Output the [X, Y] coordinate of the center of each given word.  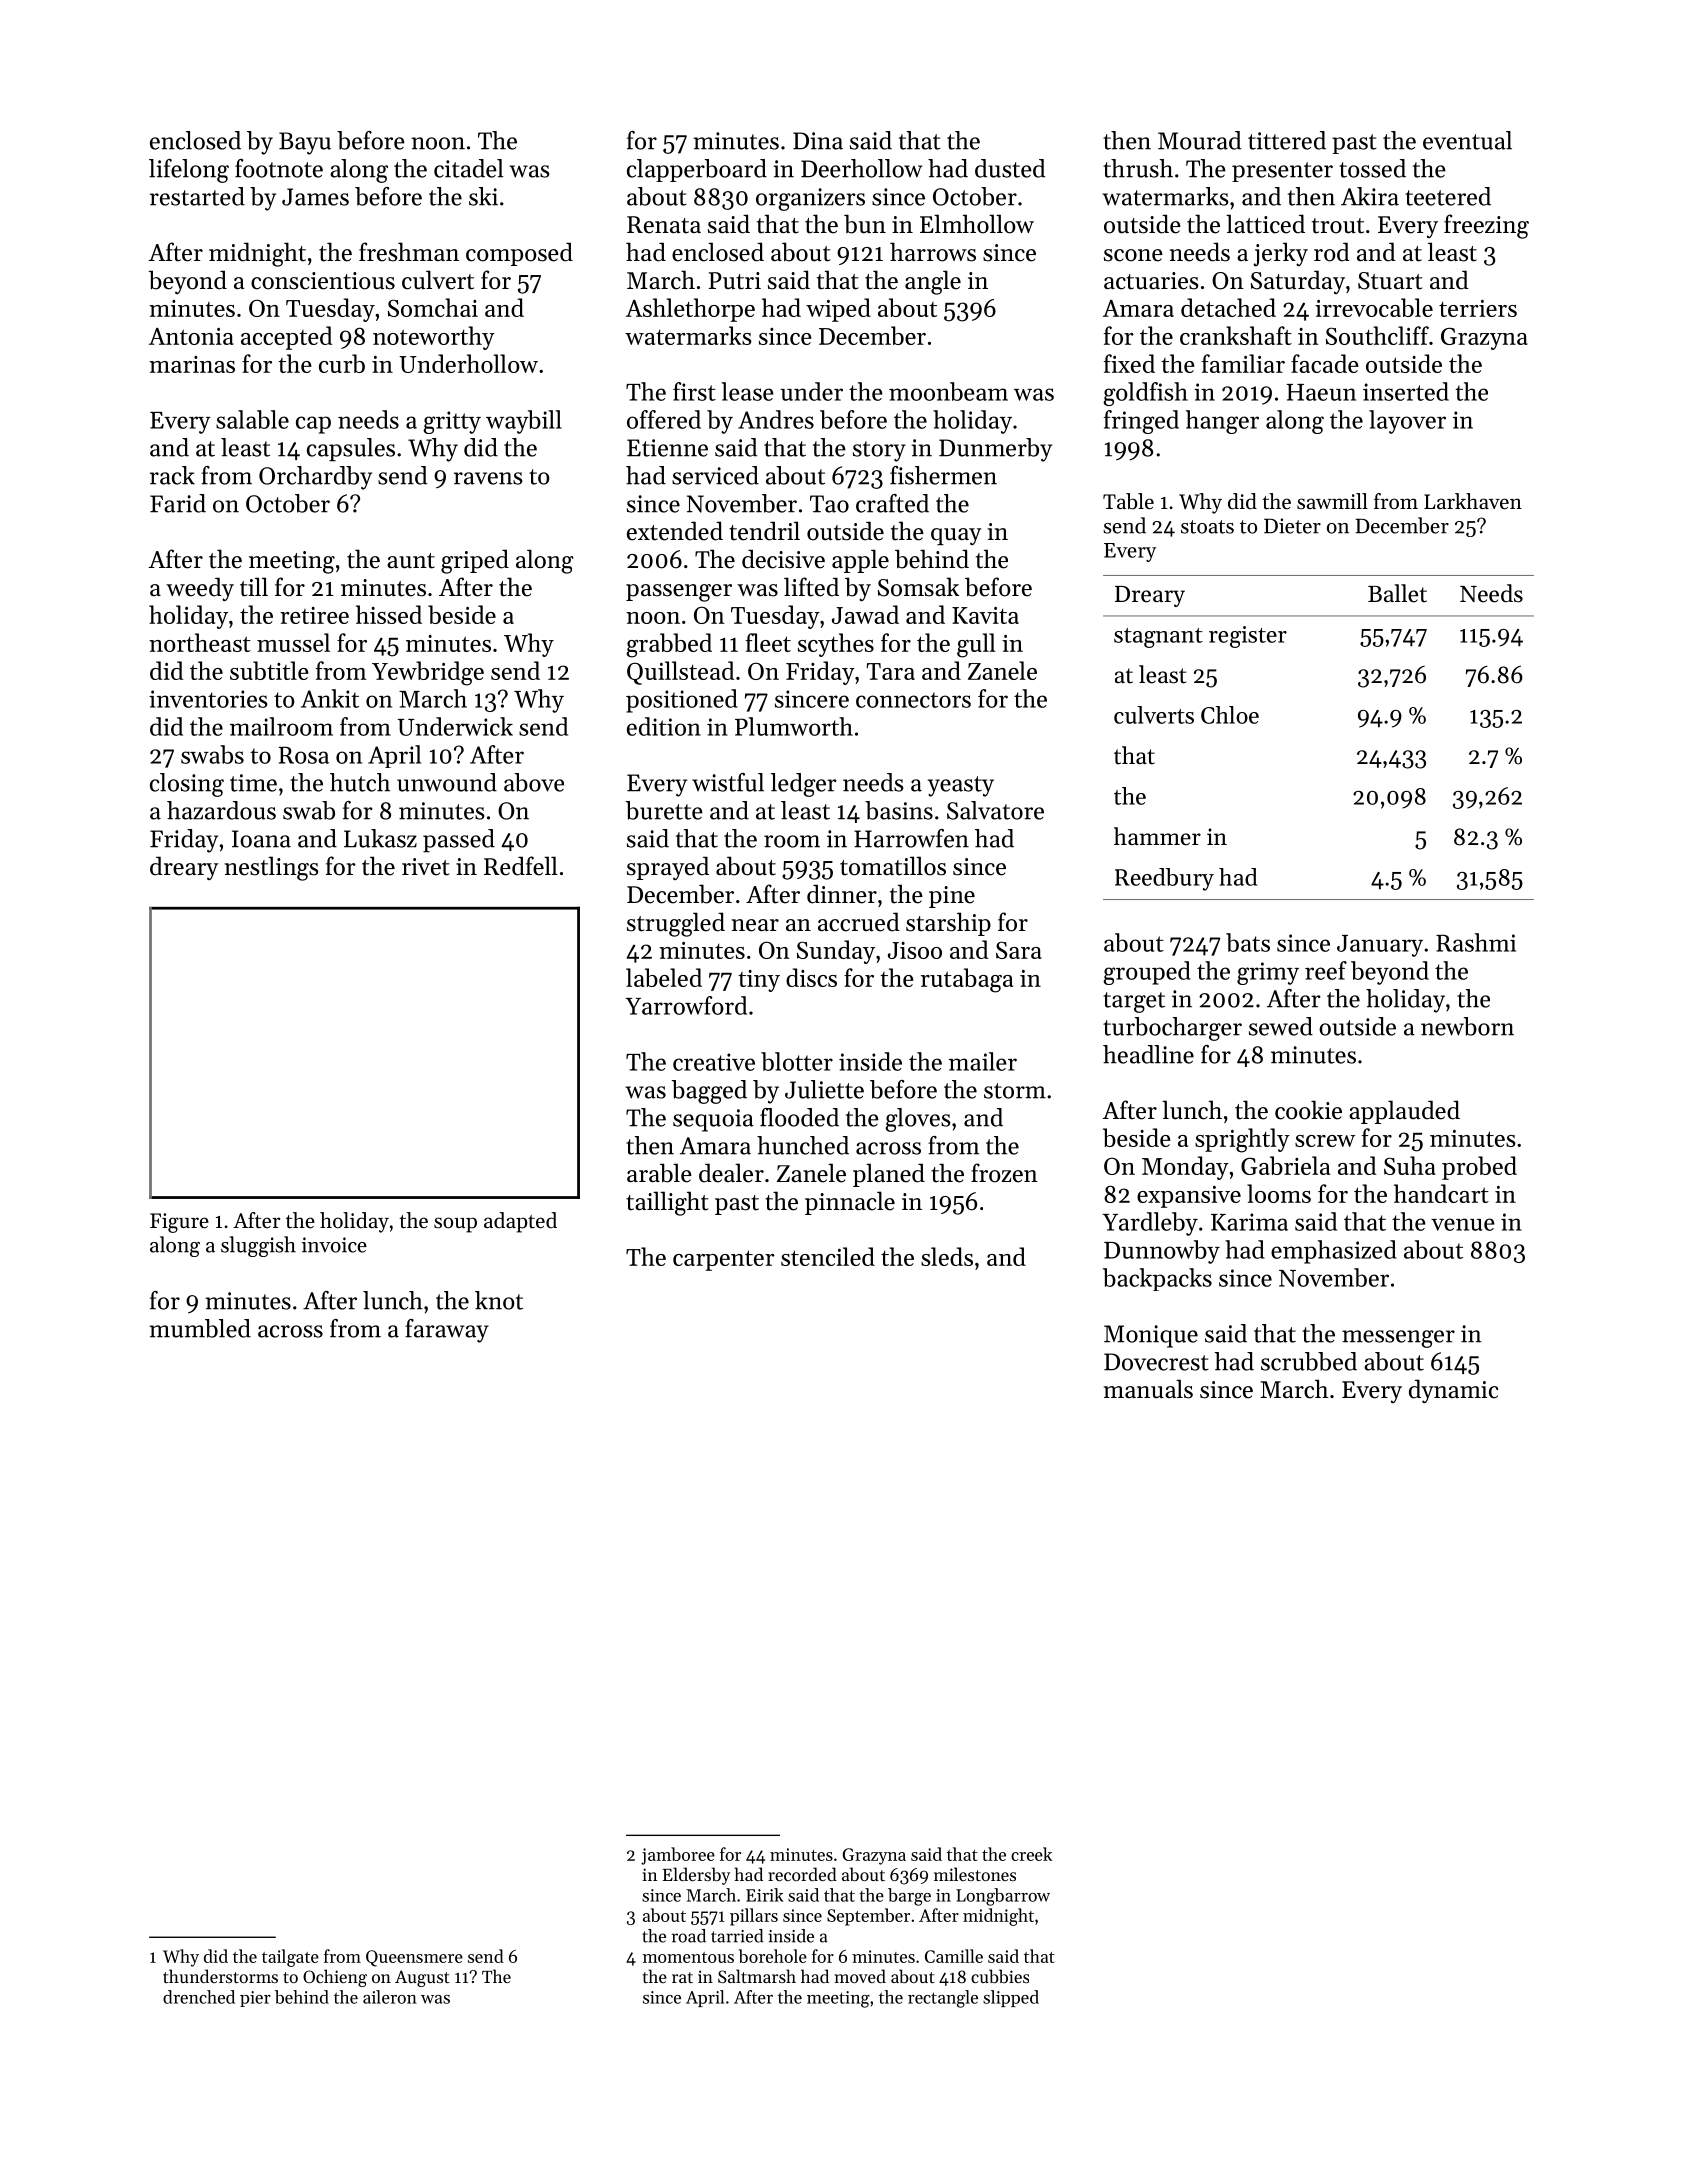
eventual [1467, 140]
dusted [1010, 168]
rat [682, 1977]
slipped [1011, 1998]
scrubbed [1309, 1361]
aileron [390, 1997]
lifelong [189, 171]
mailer [983, 1061]
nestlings [272, 868]
